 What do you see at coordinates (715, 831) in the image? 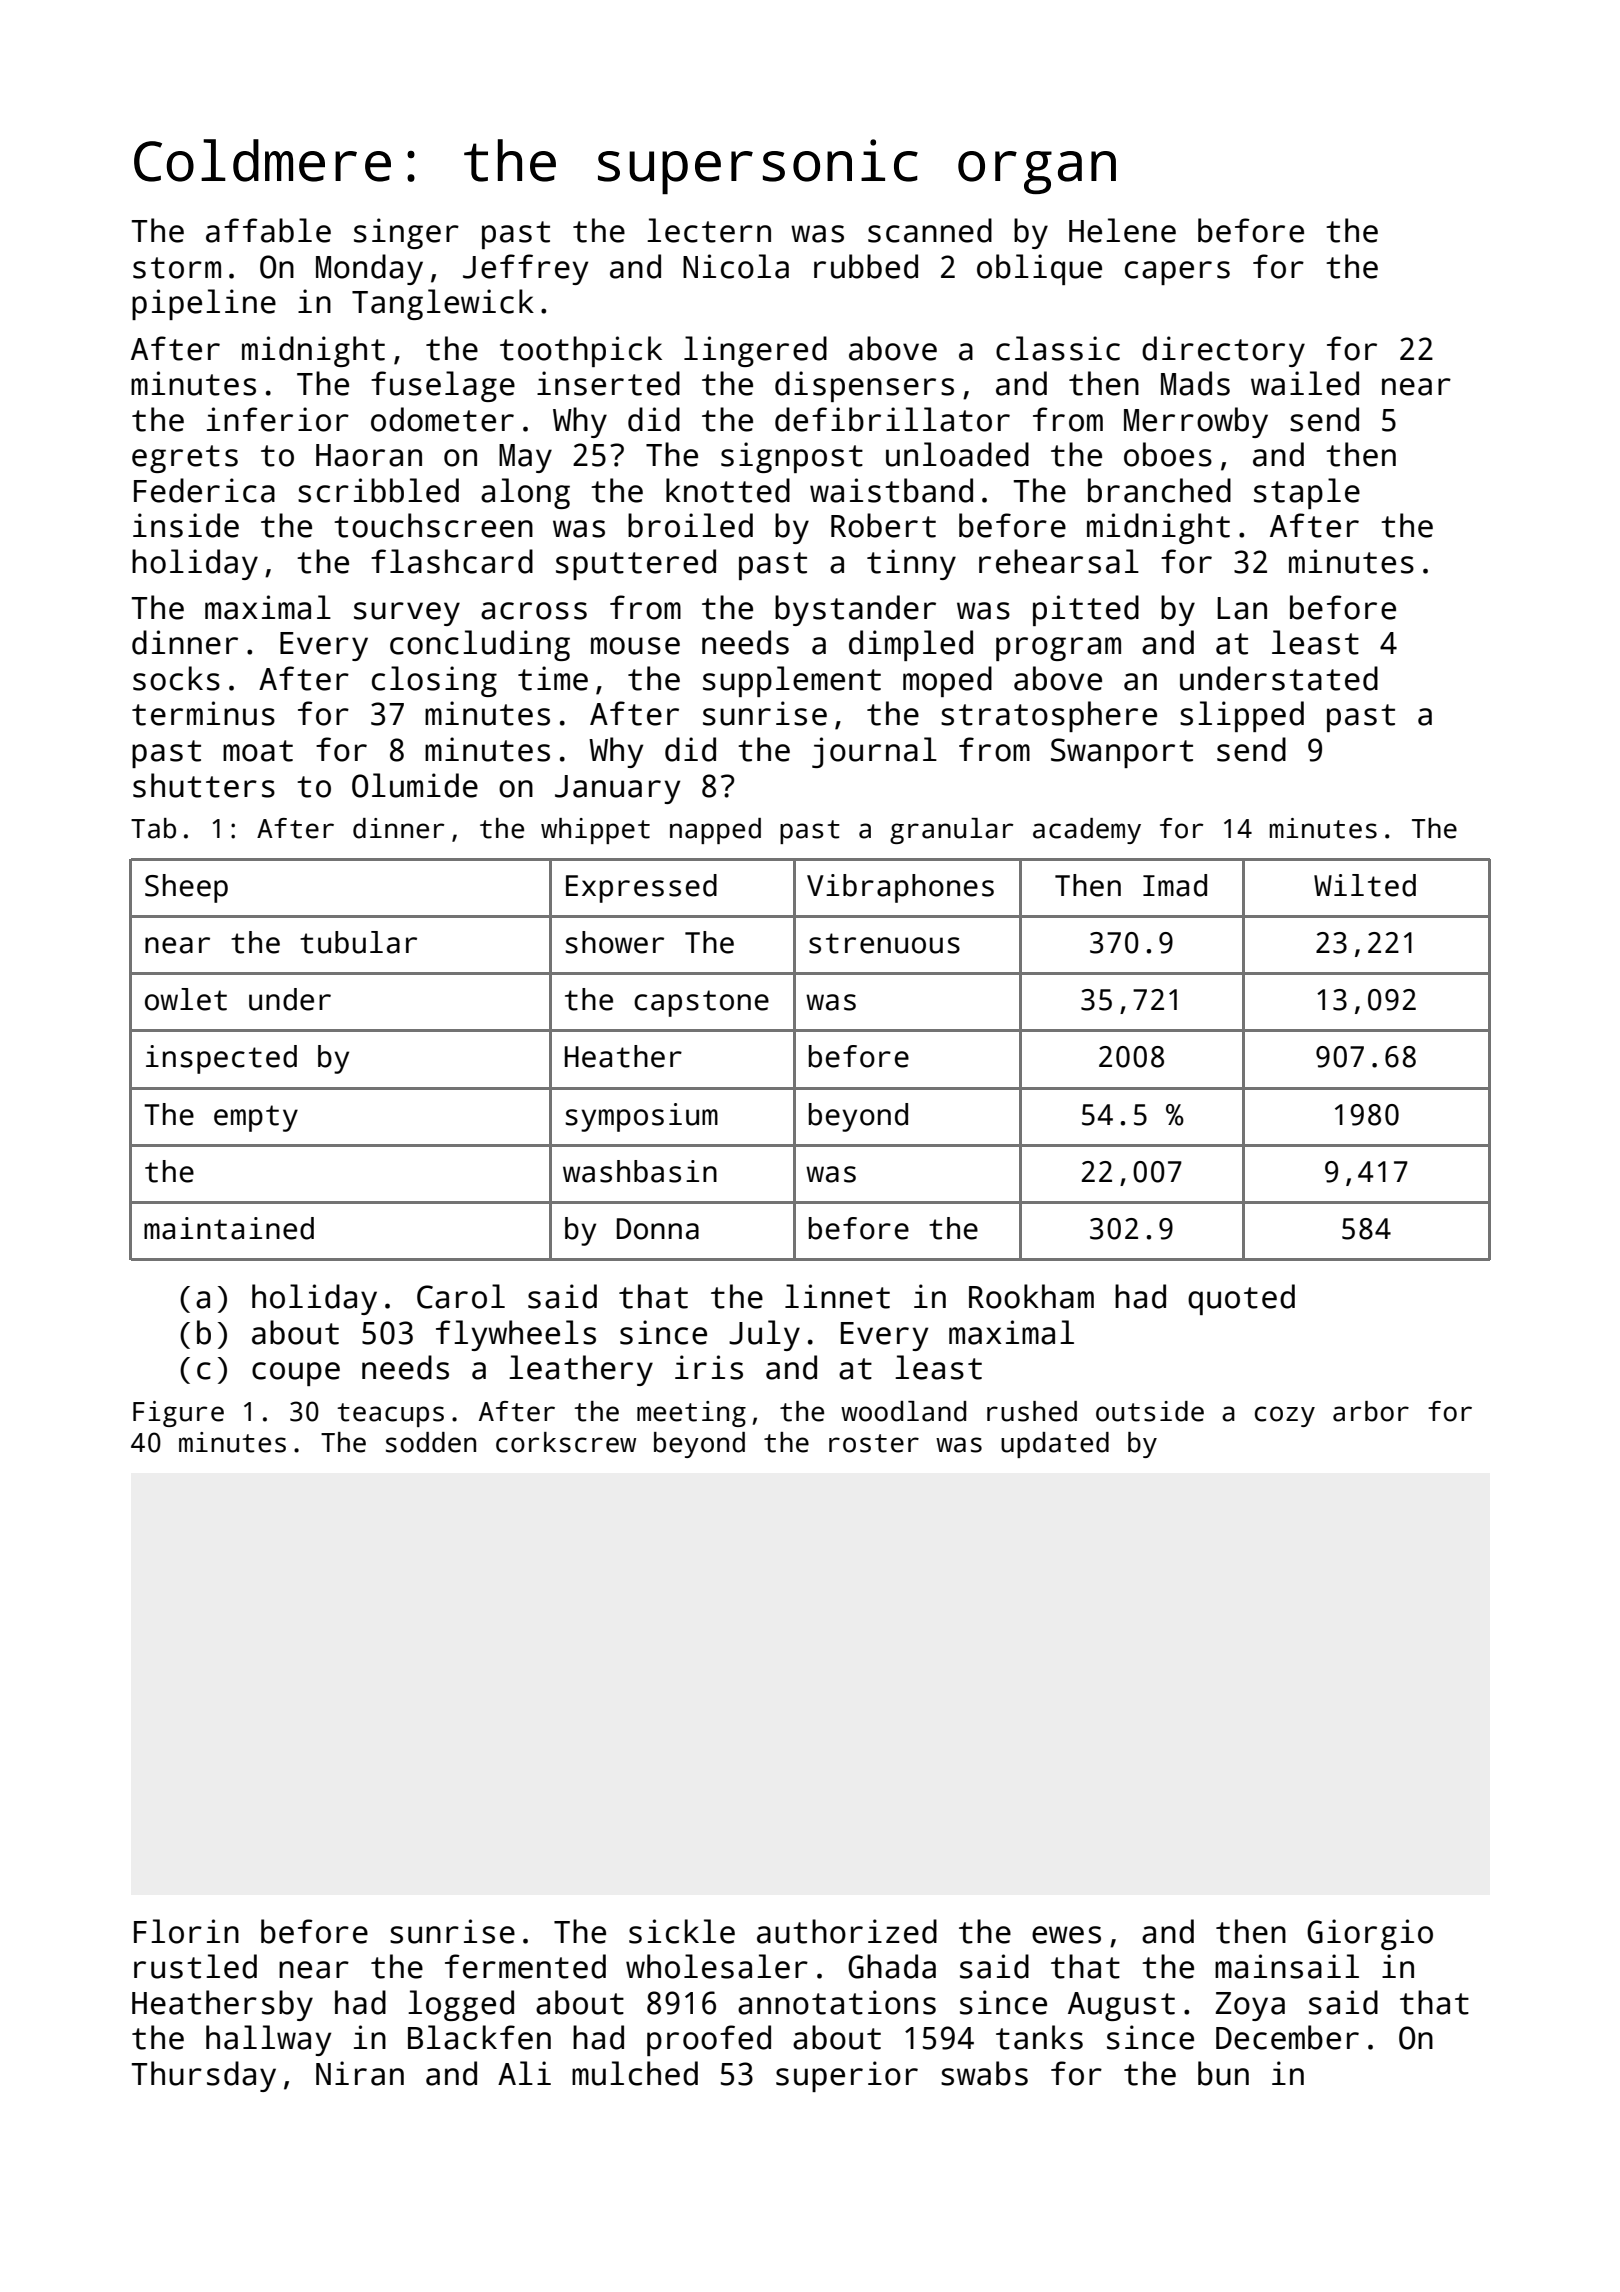
I see `napped` at bounding box center [715, 831].
